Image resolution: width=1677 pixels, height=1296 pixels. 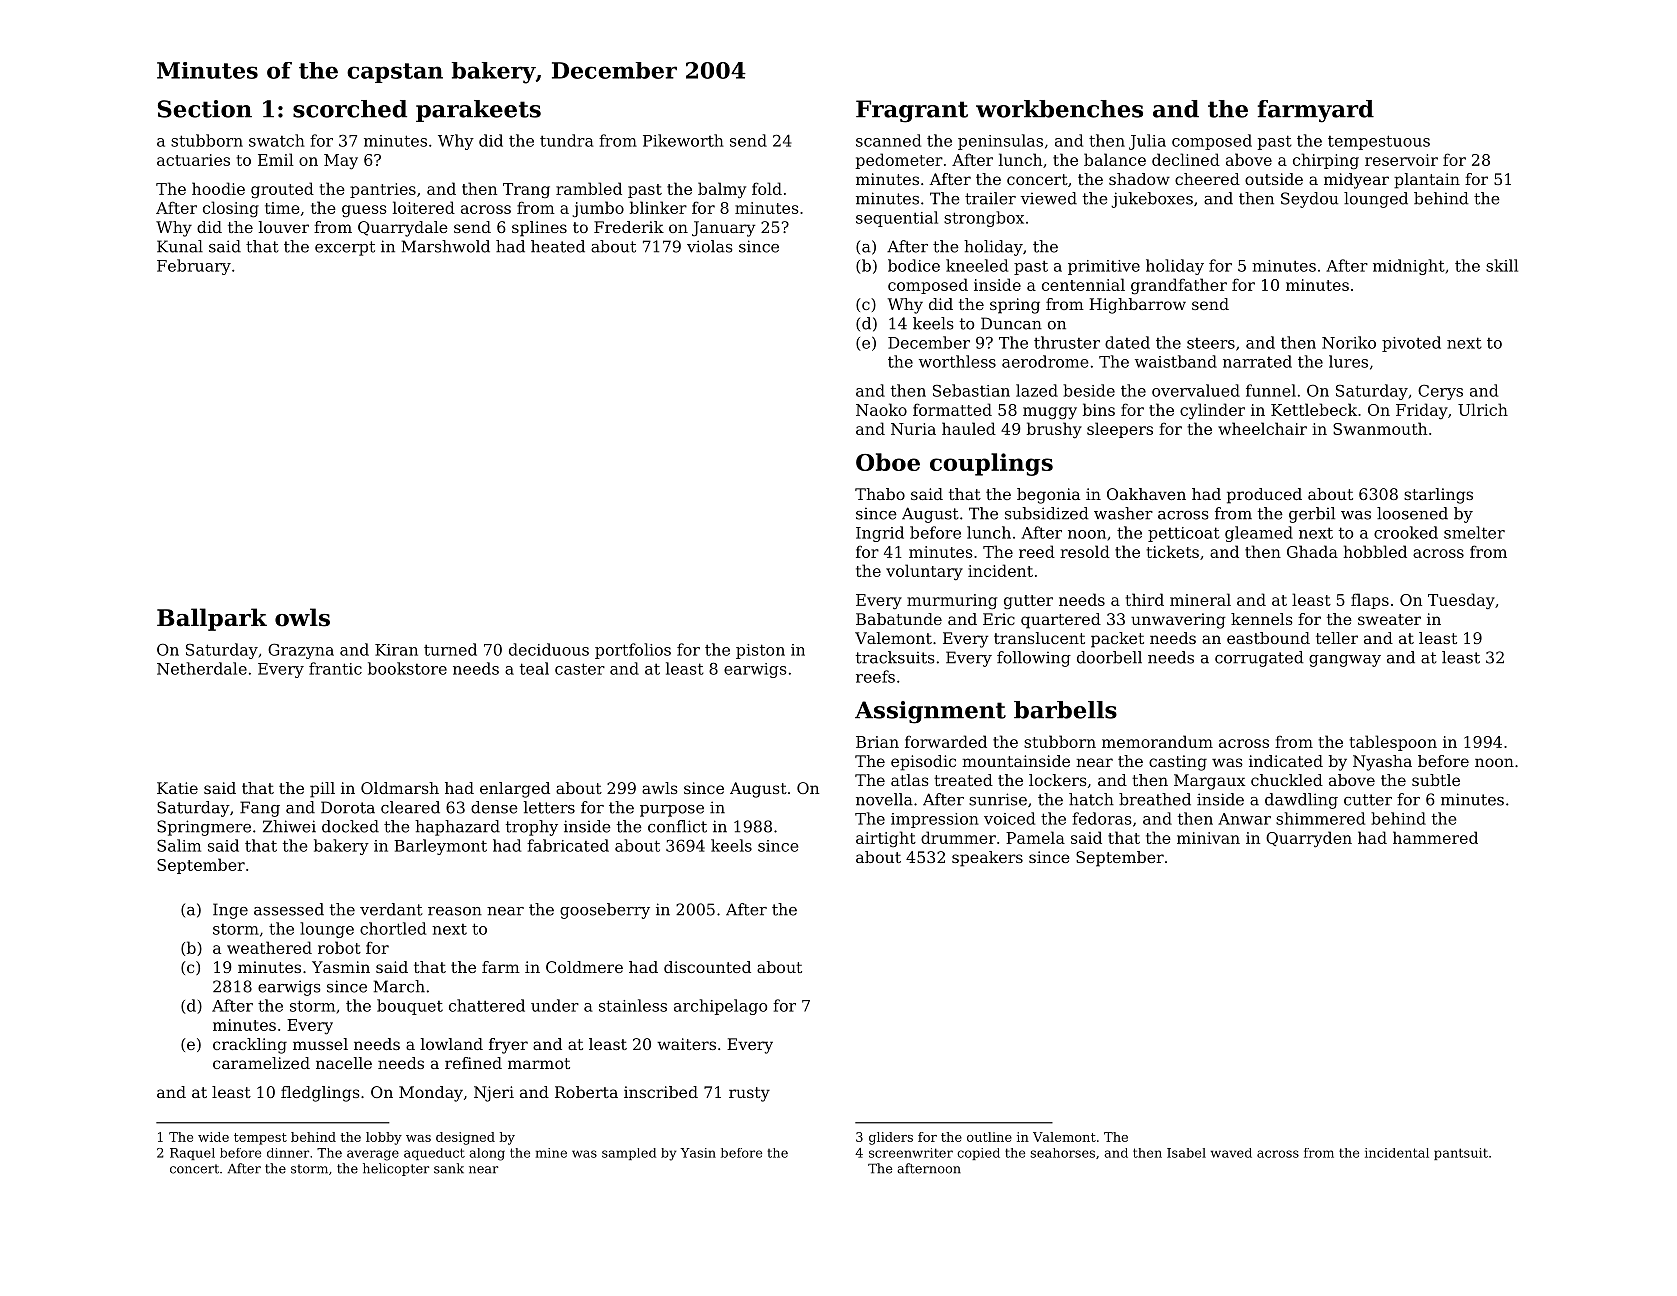 I want to click on sank, so click(x=449, y=1168).
